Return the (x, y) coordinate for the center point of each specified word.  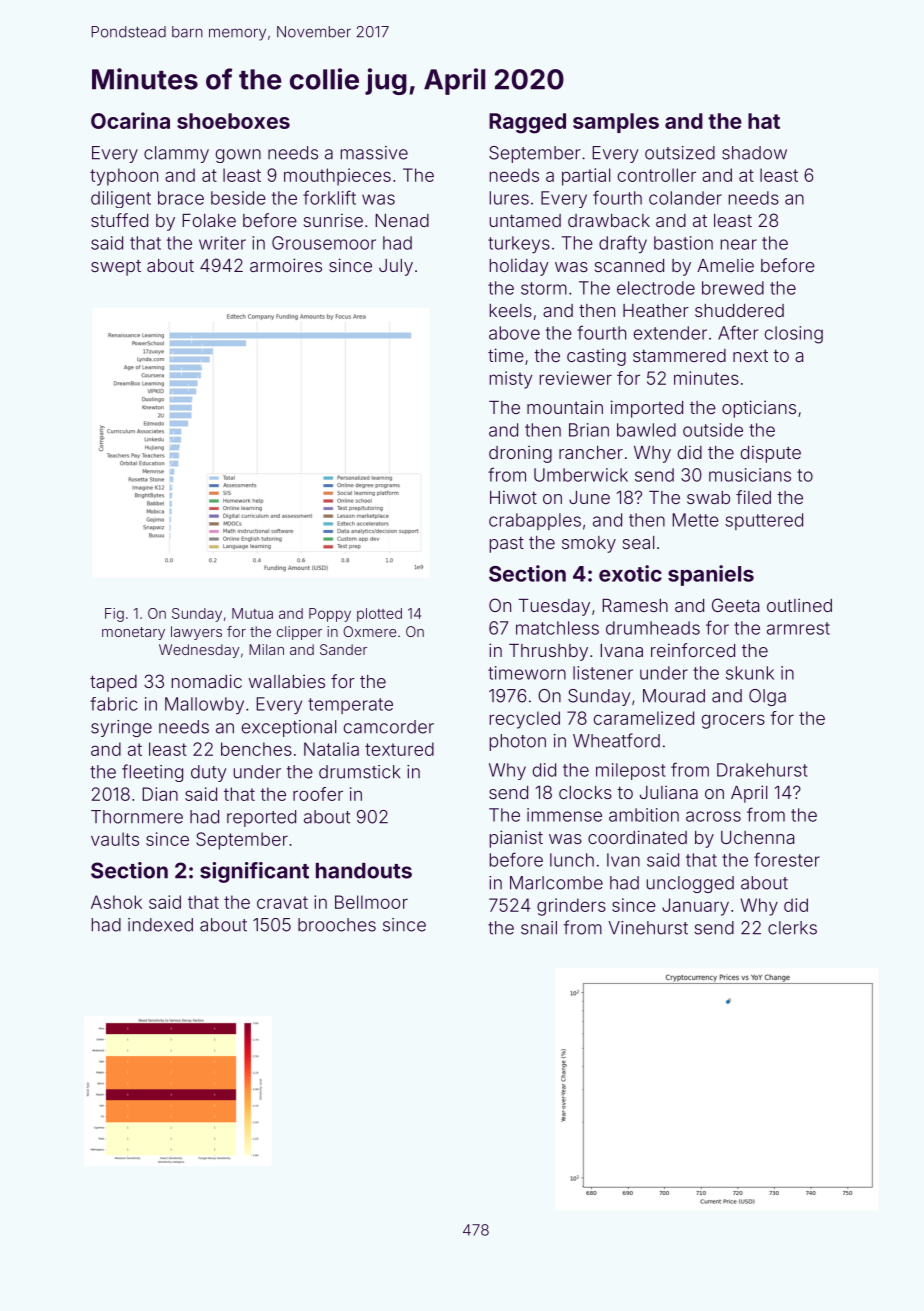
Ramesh (635, 605)
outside (713, 430)
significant (254, 872)
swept (116, 268)
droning (520, 454)
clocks (585, 792)
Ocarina (130, 120)
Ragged (527, 123)
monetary (133, 633)
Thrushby (548, 652)
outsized (680, 153)
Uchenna (757, 837)
